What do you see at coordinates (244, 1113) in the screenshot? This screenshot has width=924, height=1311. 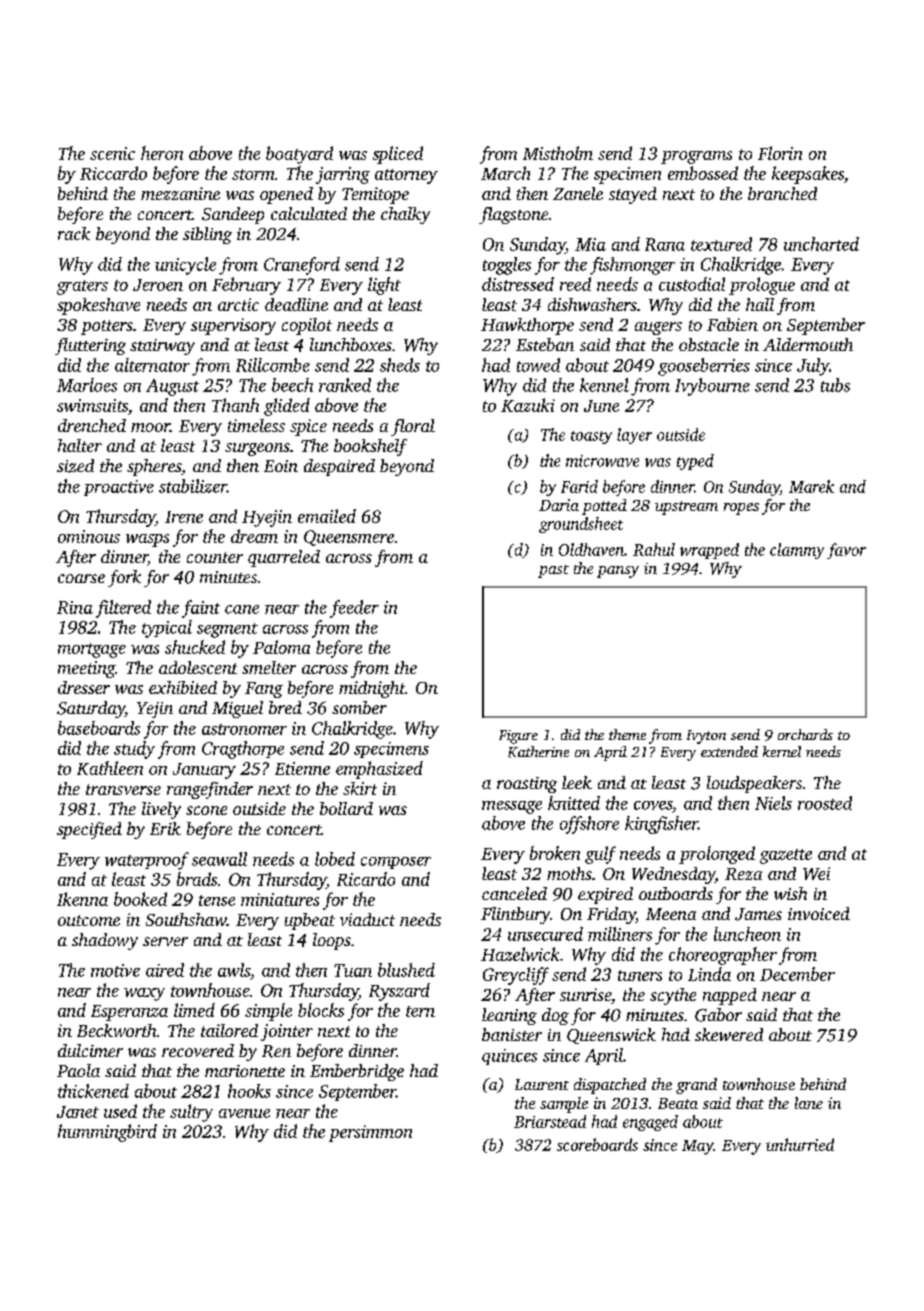 I see `avenue` at bounding box center [244, 1113].
